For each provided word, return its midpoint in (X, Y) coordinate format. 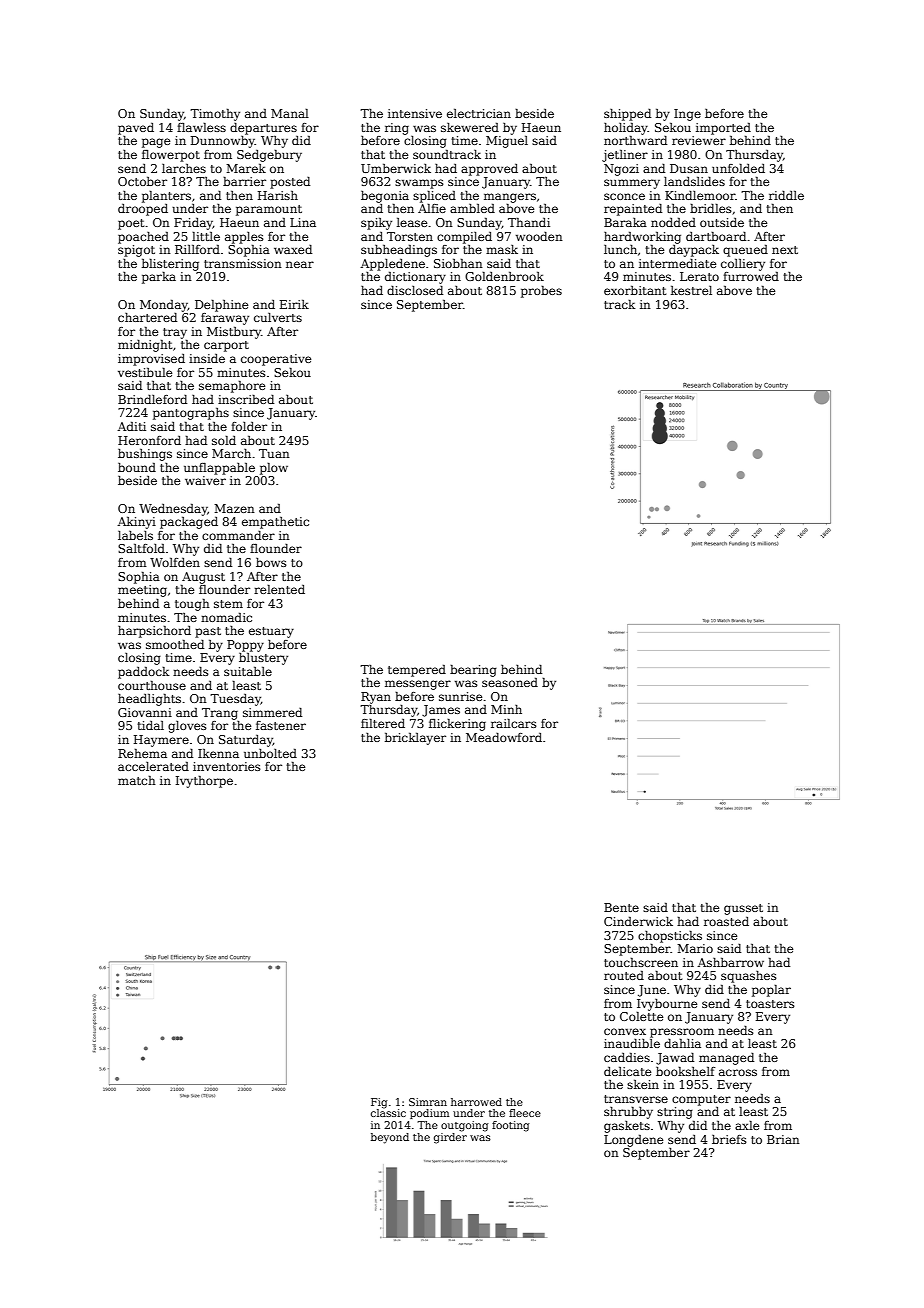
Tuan (274, 453)
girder (450, 1138)
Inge (687, 115)
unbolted (270, 753)
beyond (390, 1138)
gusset (743, 909)
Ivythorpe (204, 782)
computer (701, 1100)
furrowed (751, 276)
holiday (626, 129)
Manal (290, 113)
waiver (205, 480)
